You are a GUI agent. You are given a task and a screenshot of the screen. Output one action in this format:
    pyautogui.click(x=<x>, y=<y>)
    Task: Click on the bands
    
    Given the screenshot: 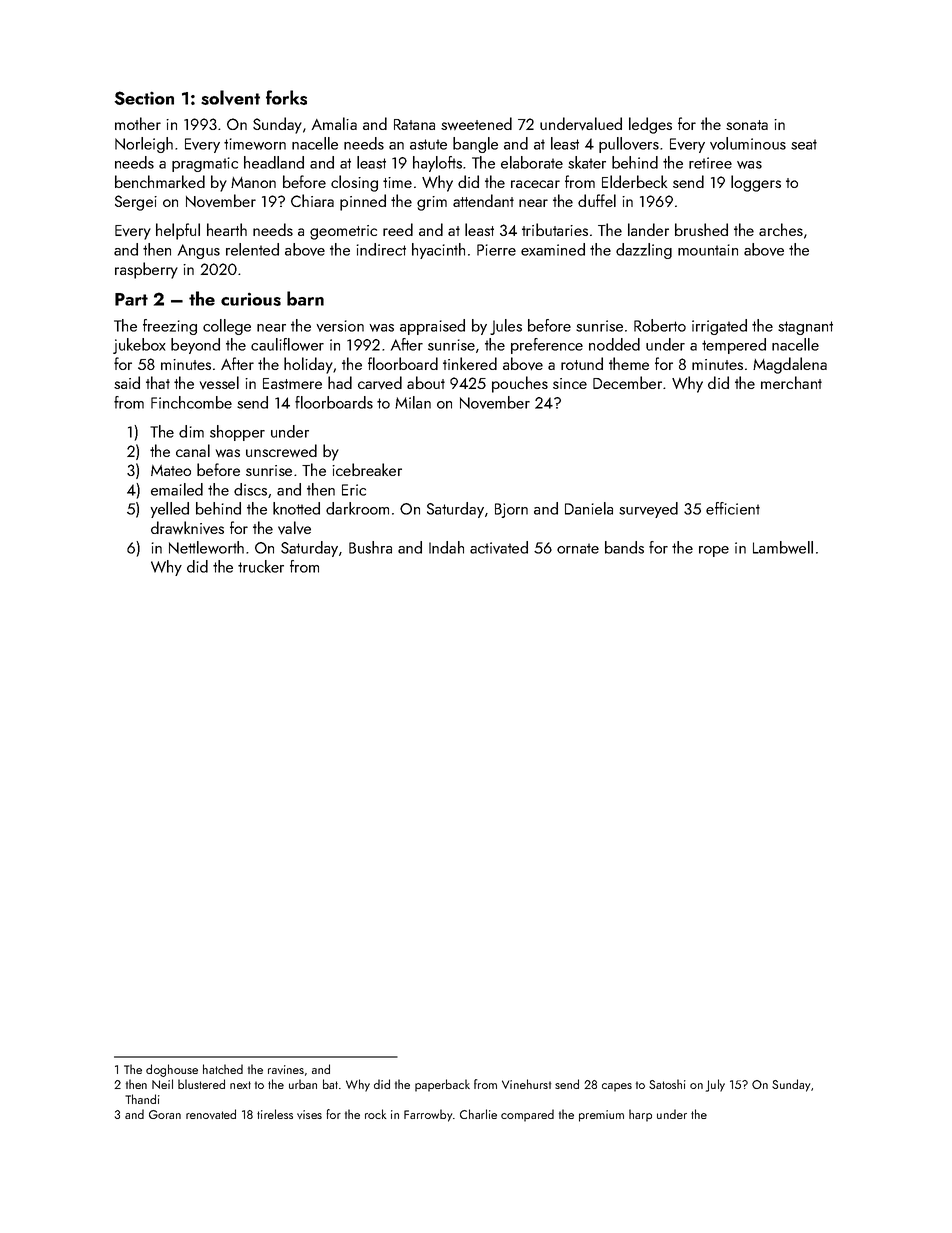 What is the action you would take?
    pyautogui.click(x=624, y=547)
